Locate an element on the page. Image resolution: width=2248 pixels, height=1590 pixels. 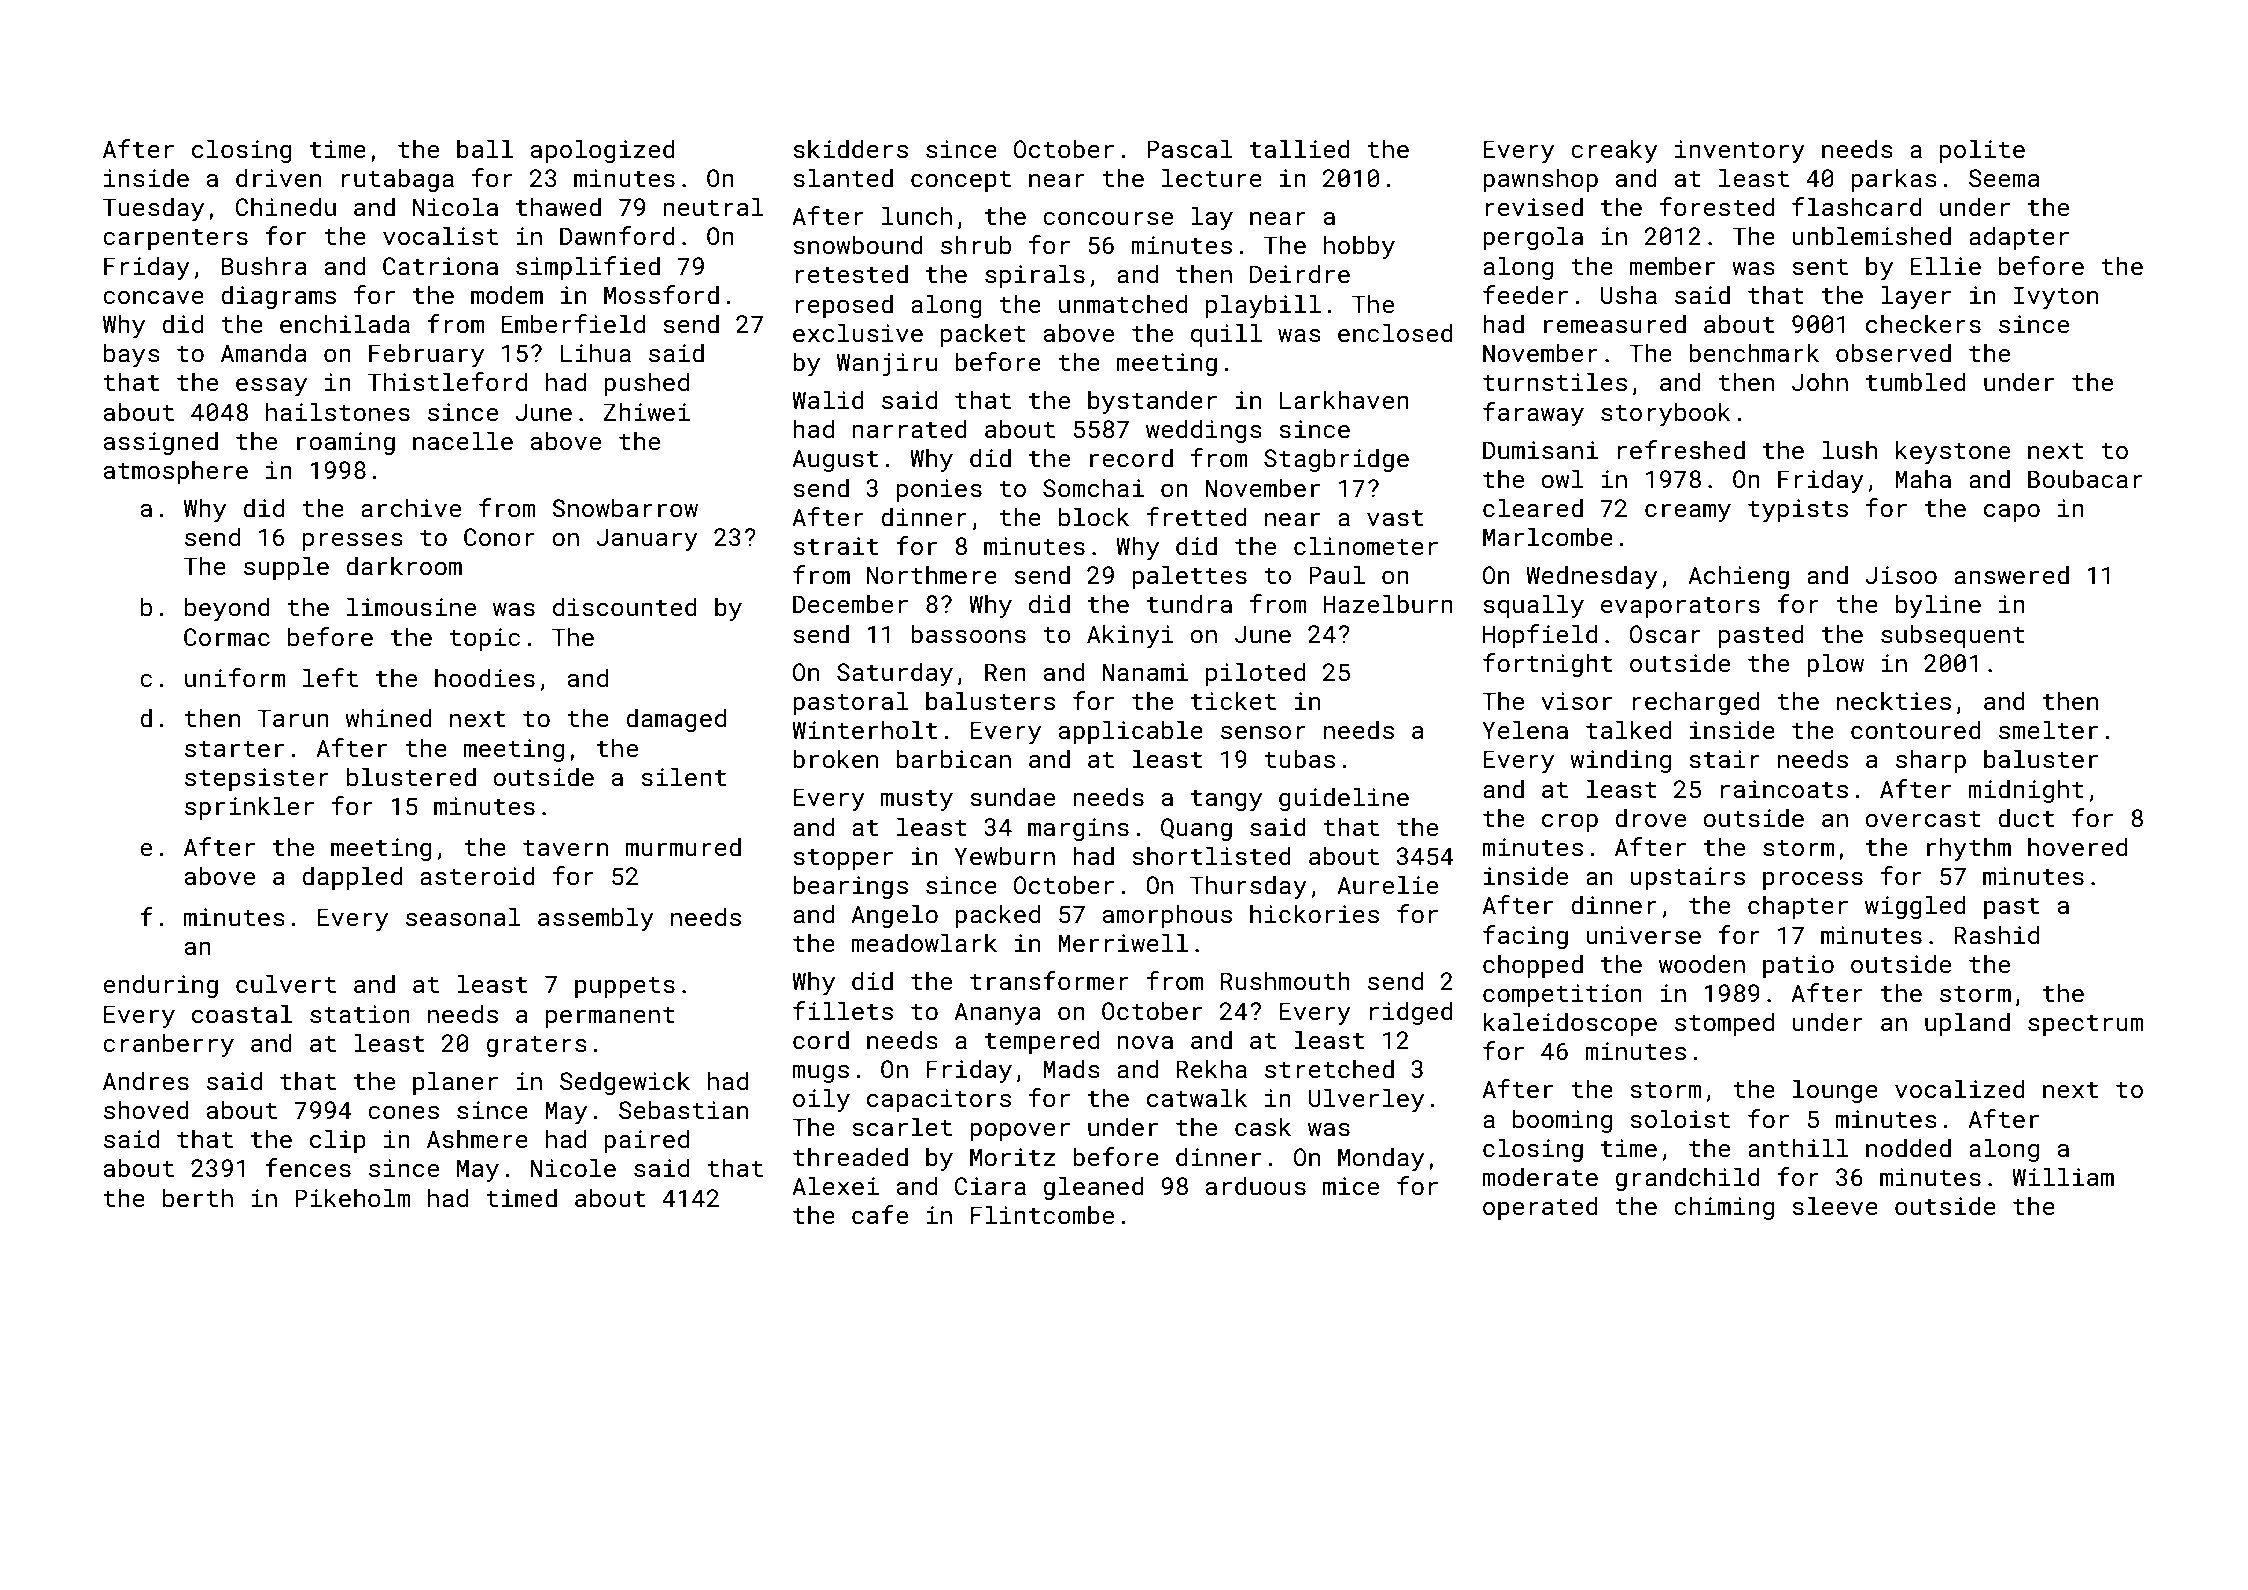
apologized is located at coordinates (603, 151).
